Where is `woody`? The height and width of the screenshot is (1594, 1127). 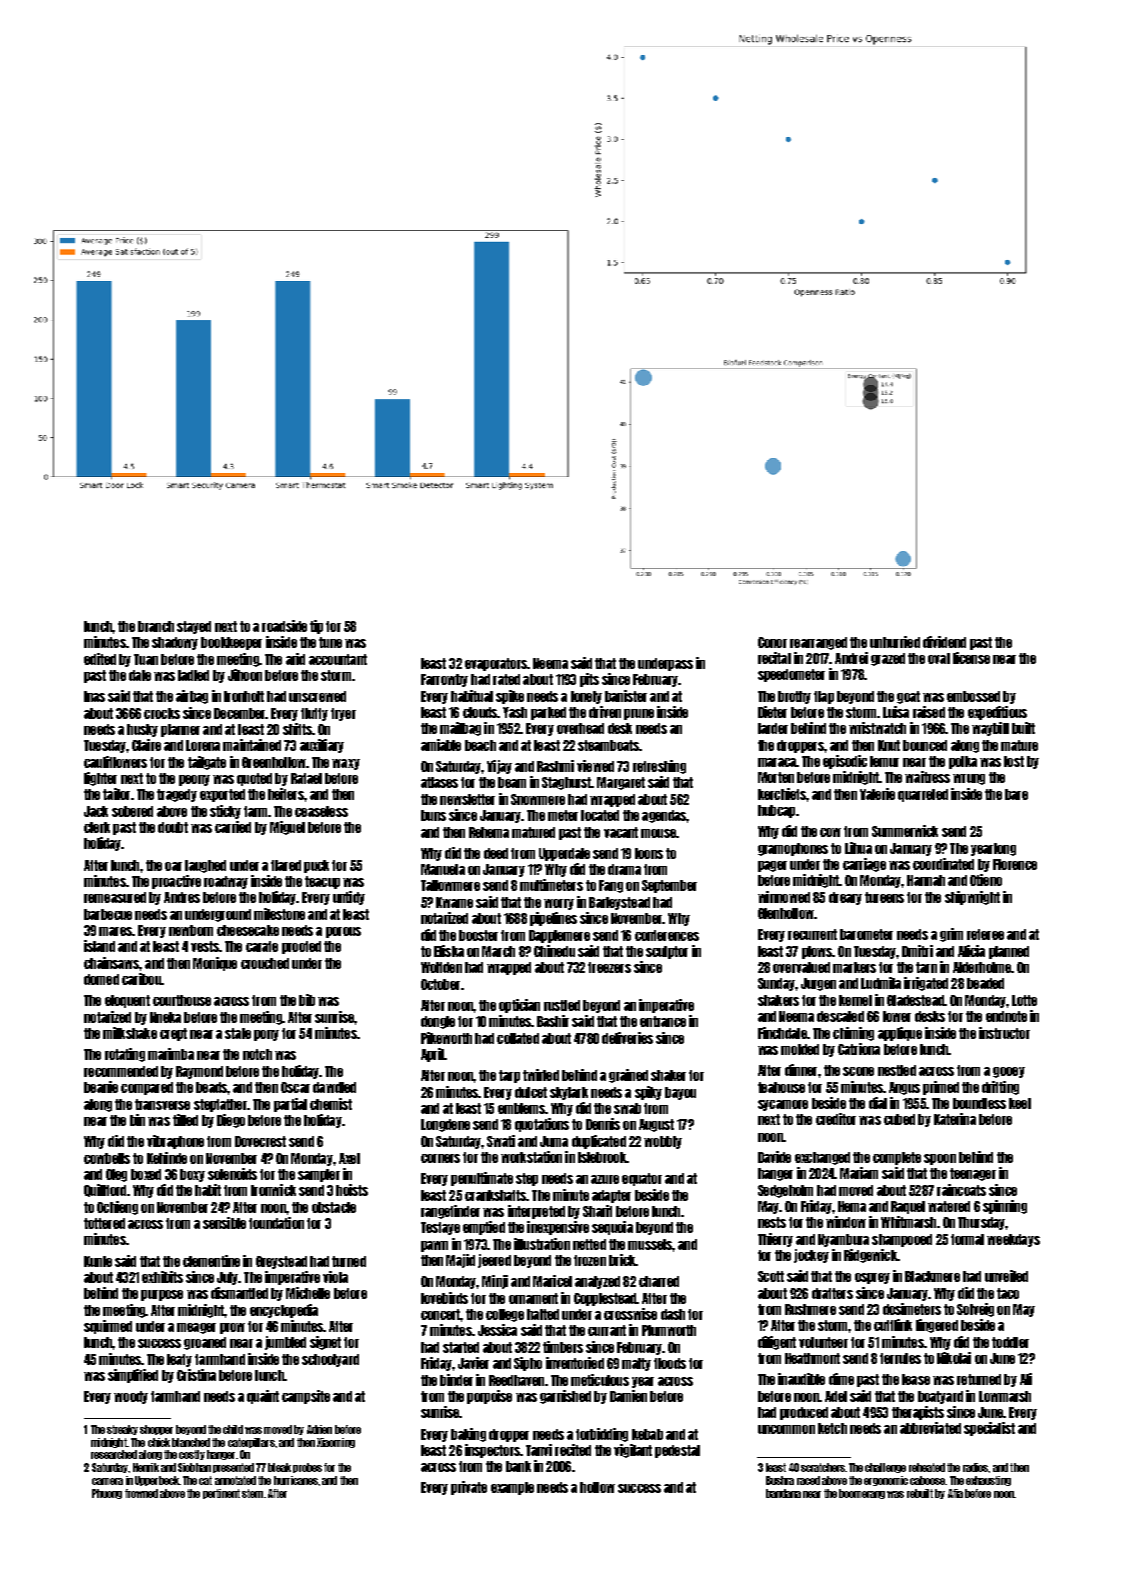
woody is located at coordinates (131, 1397).
